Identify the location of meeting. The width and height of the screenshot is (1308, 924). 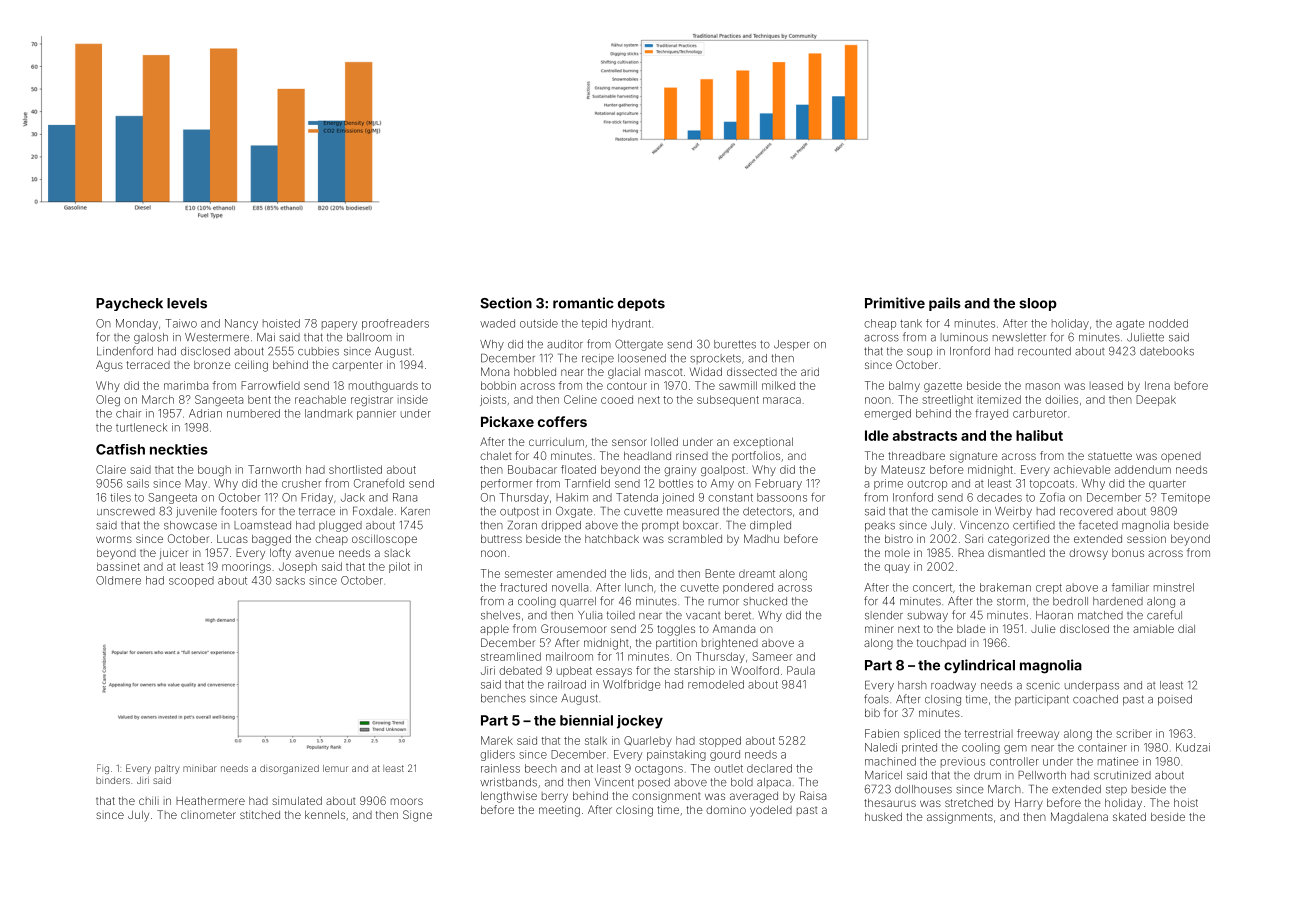
(559, 811).
